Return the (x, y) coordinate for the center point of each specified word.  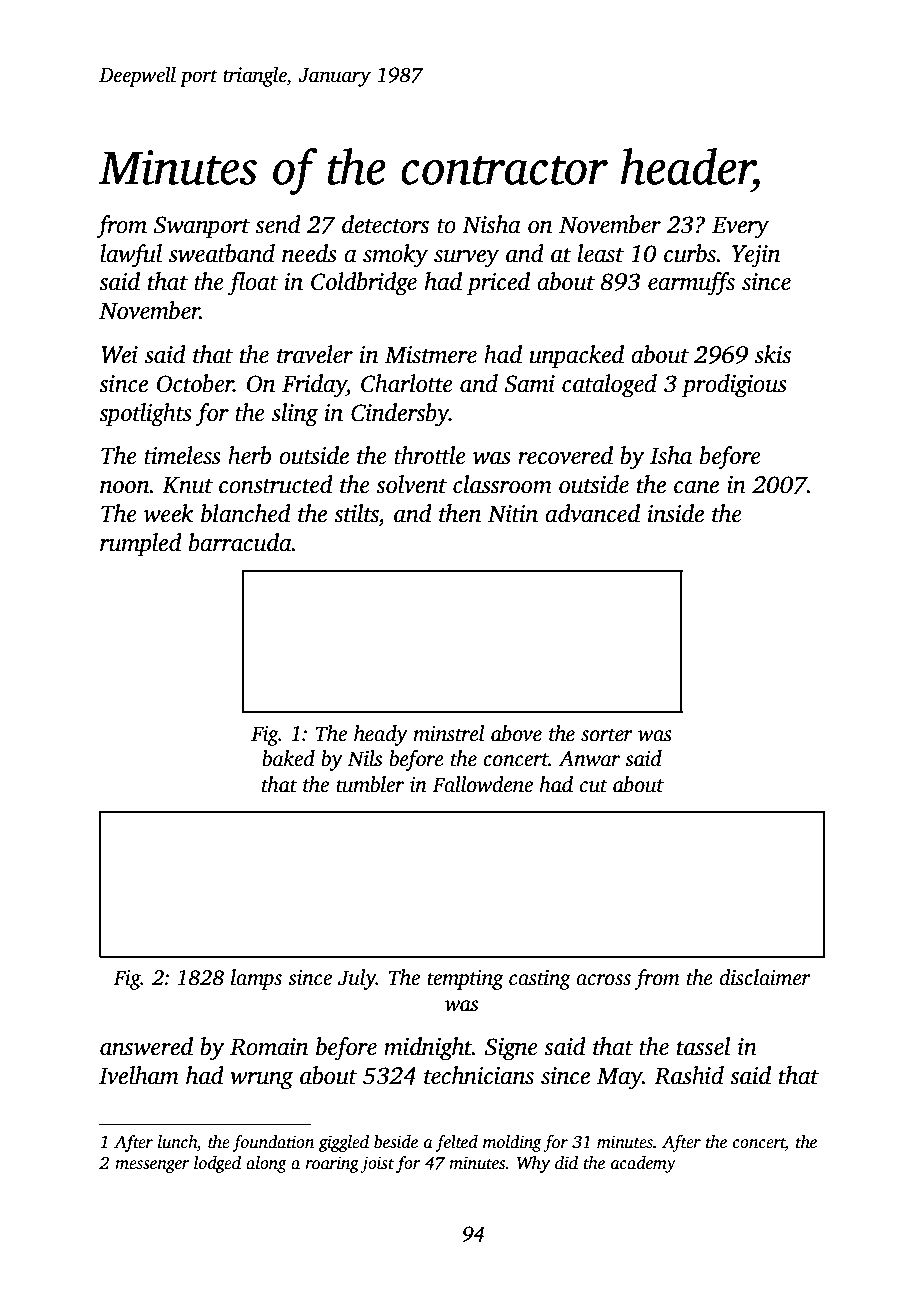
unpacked (577, 357)
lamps (256, 979)
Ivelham (139, 1075)
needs (309, 253)
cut (594, 786)
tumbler (370, 784)
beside (396, 1142)
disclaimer (765, 977)
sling (295, 415)
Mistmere (431, 355)
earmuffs (691, 284)
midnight (428, 1049)
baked (288, 758)
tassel (703, 1046)
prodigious (734, 386)
